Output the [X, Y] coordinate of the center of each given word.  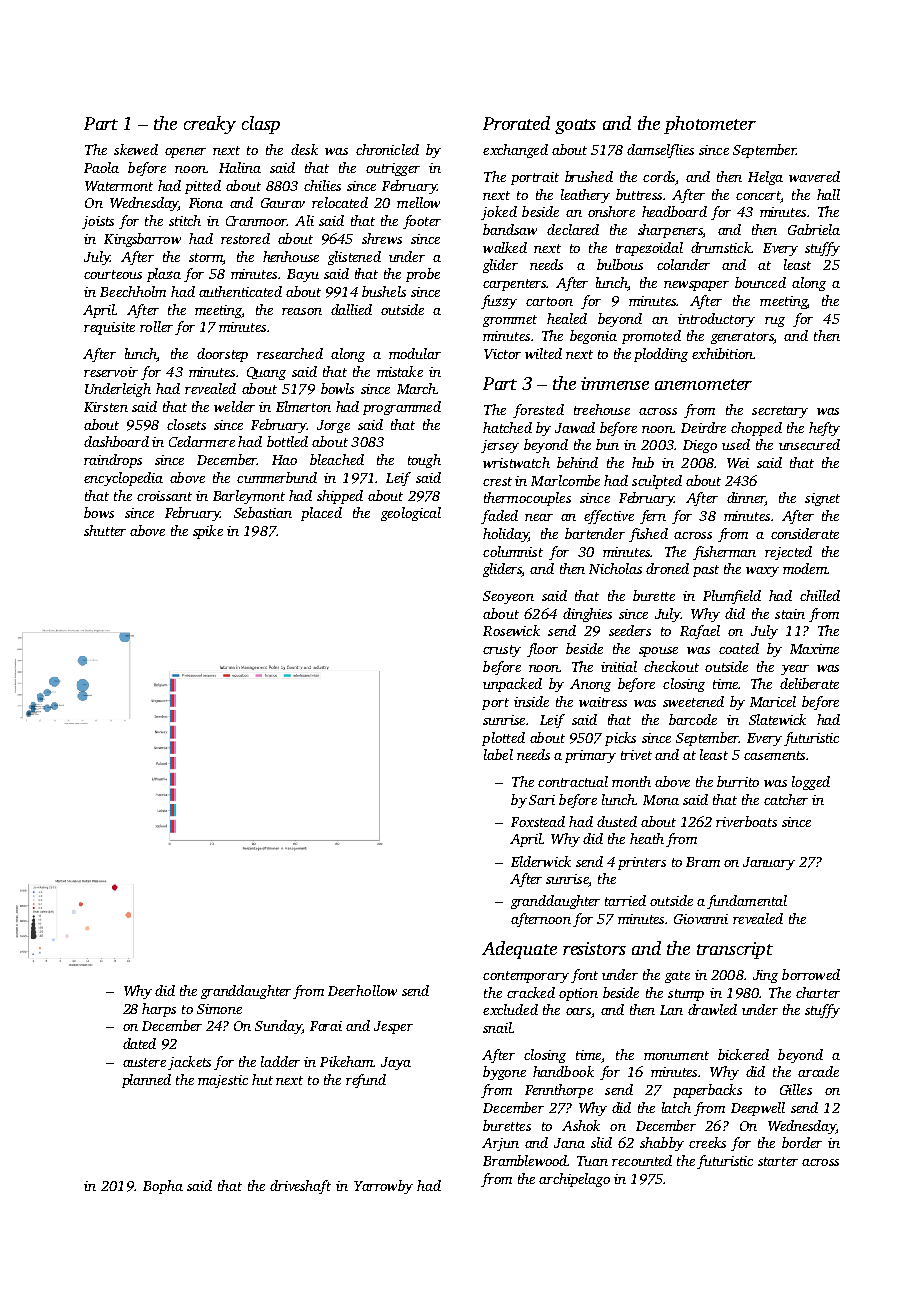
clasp [261, 125]
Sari [542, 800]
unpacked [512, 685]
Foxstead [538, 821]
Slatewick [777, 719]
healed [567, 318]
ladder [280, 1061]
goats [575, 126]
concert [758, 195]
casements [774, 755]
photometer [710, 125]
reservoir [111, 372]
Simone [219, 1009]
